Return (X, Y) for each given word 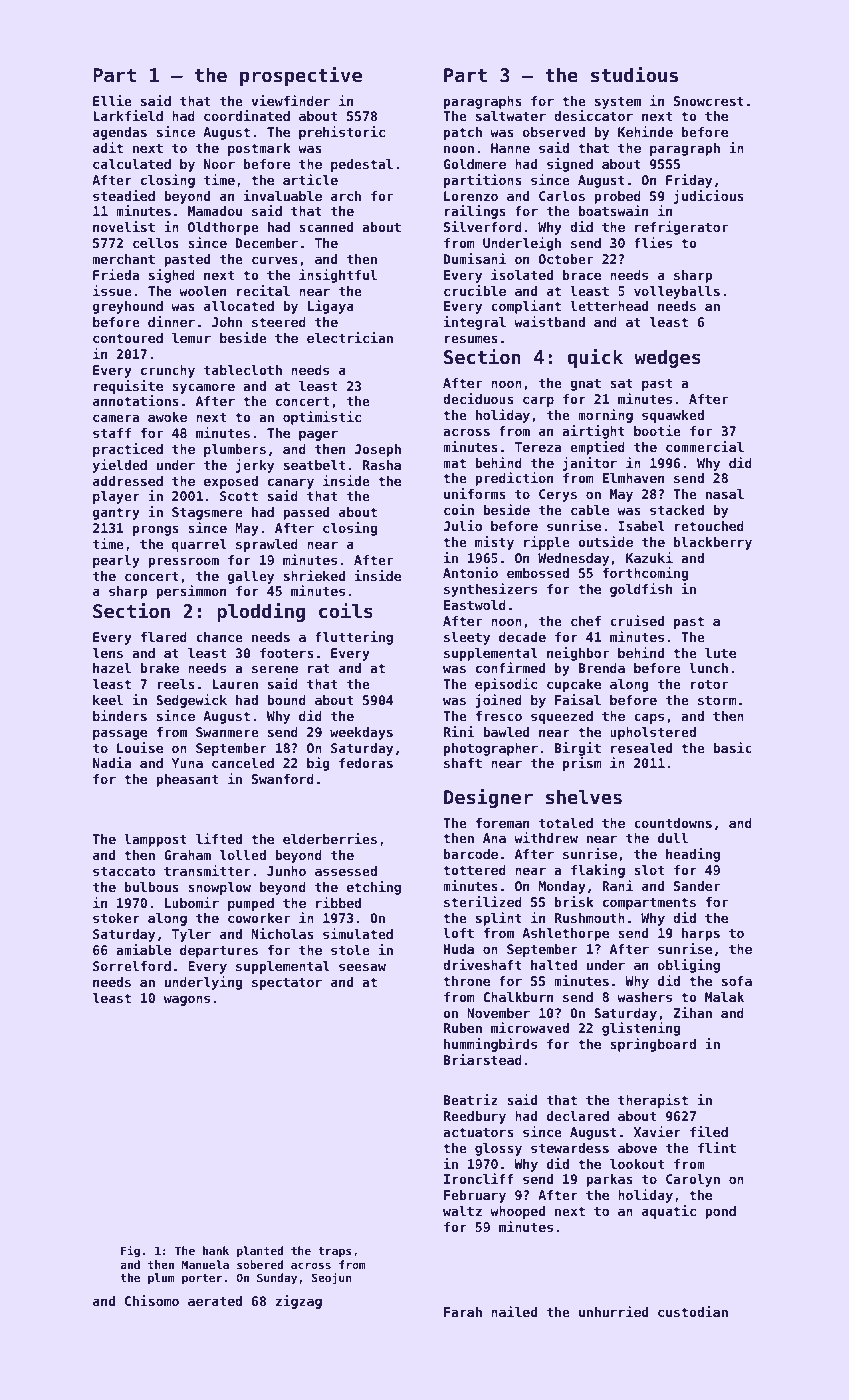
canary (291, 483)
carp (538, 401)
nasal (725, 494)
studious (634, 74)
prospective (301, 76)
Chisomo (152, 1300)
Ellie (112, 100)
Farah (463, 1312)
